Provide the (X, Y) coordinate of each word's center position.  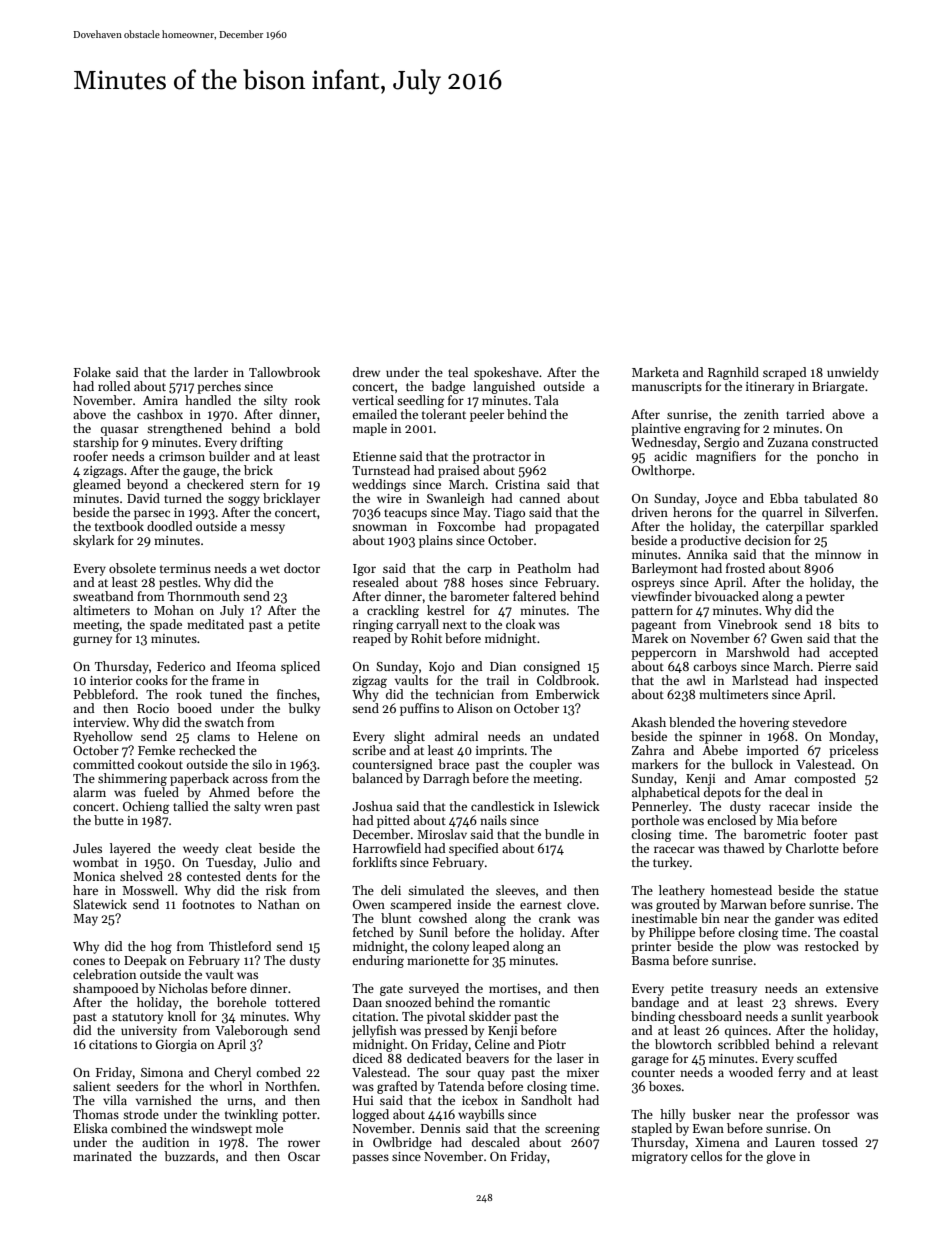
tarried (805, 414)
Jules (87, 848)
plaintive (656, 429)
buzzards (189, 1156)
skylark (93, 541)
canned (539, 498)
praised (459, 471)
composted (825, 779)
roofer (90, 456)
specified (474, 849)
